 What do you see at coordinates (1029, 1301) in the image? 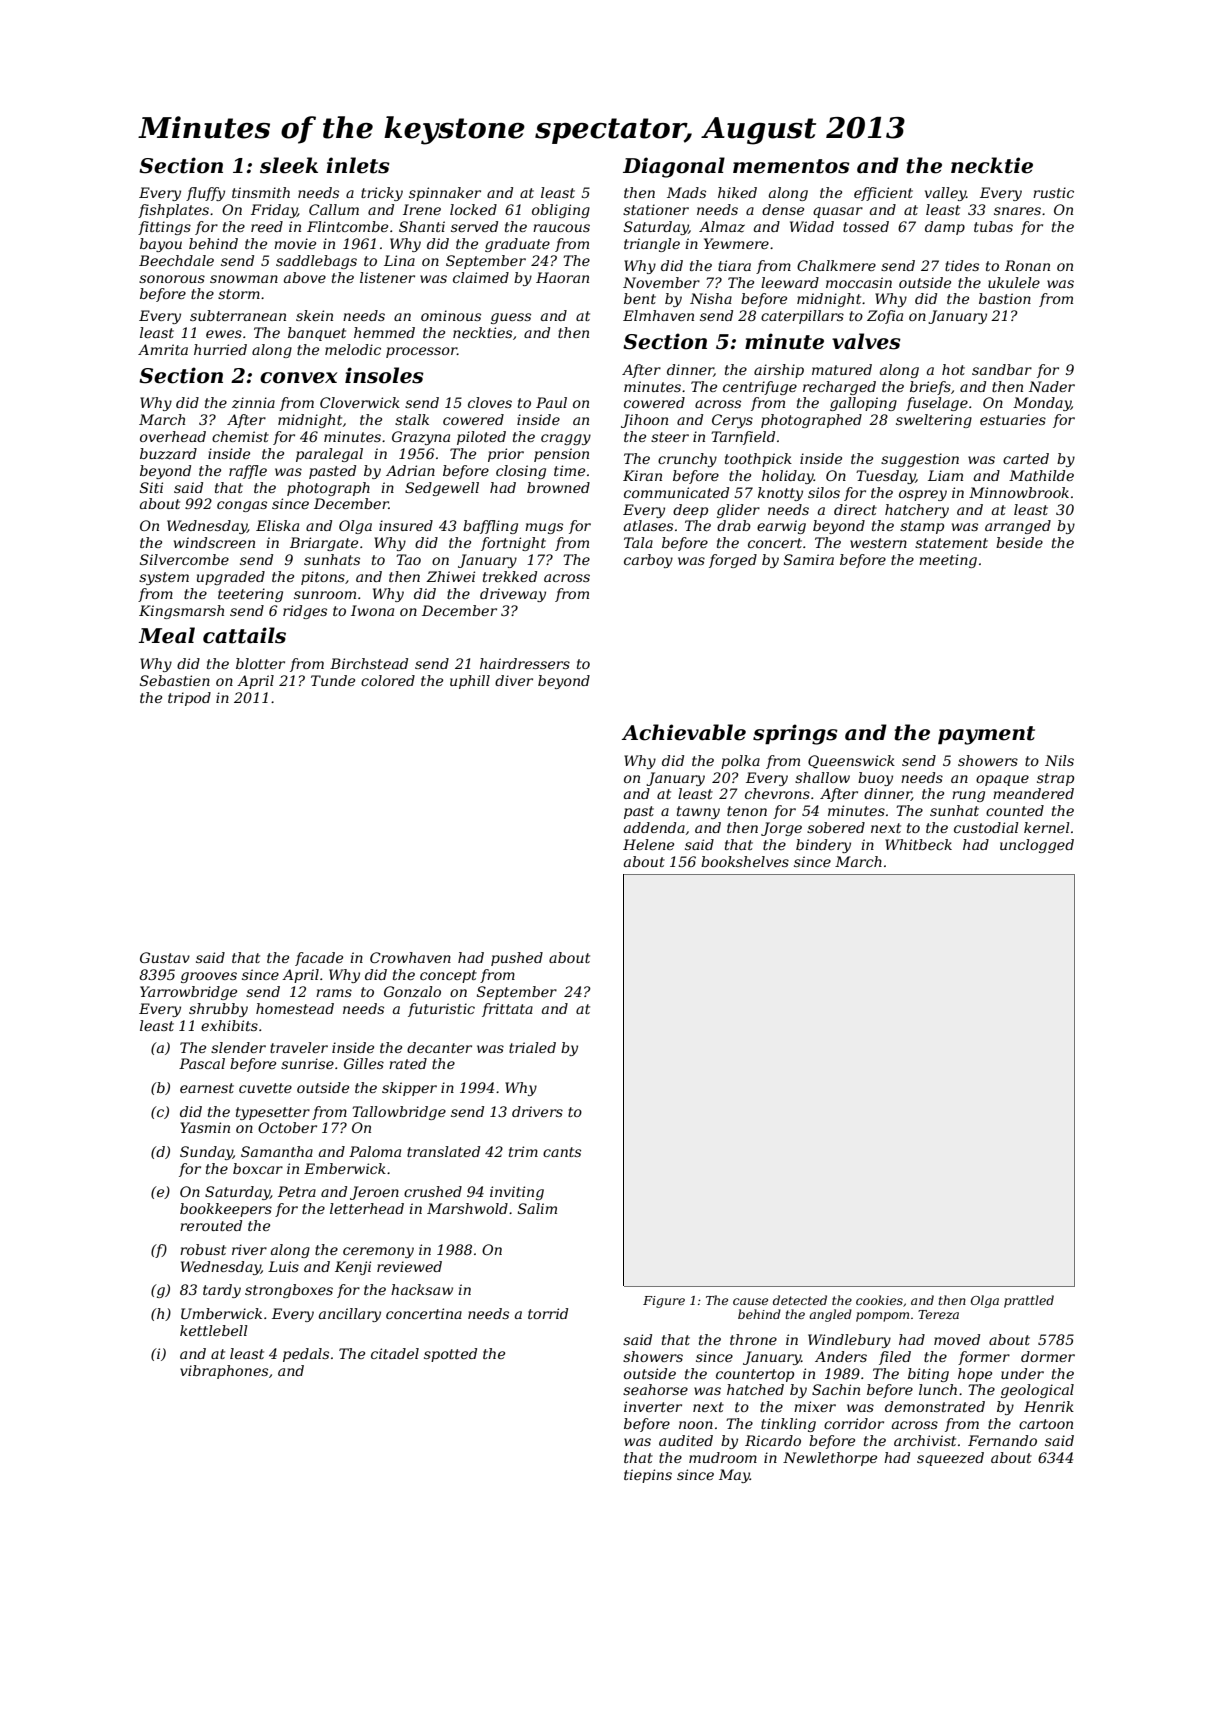
I see `prattled` at bounding box center [1029, 1301].
